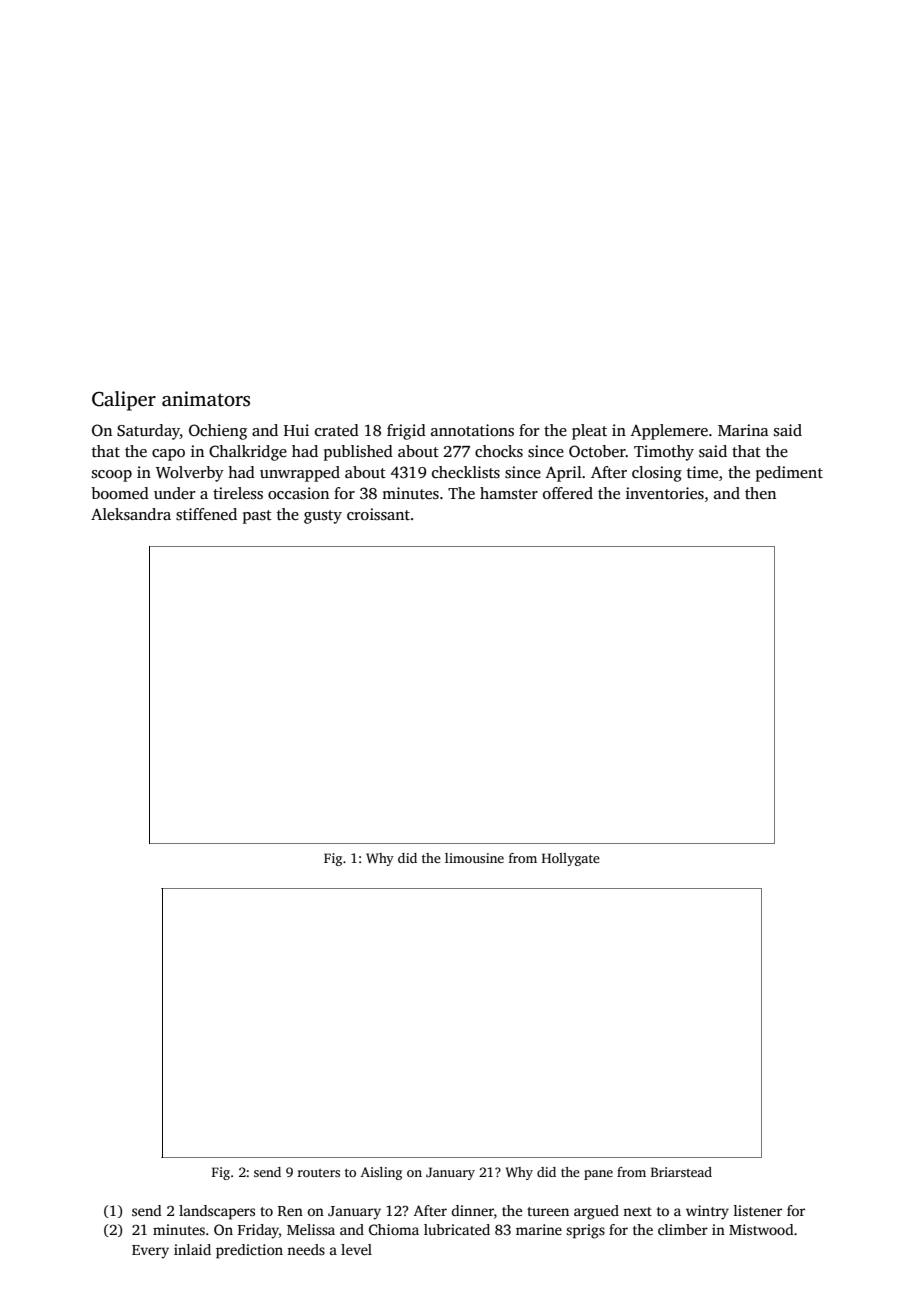 This screenshot has height=1314, width=924. Describe the element at coordinates (206, 399) in the screenshot. I see `animators` at that location.
